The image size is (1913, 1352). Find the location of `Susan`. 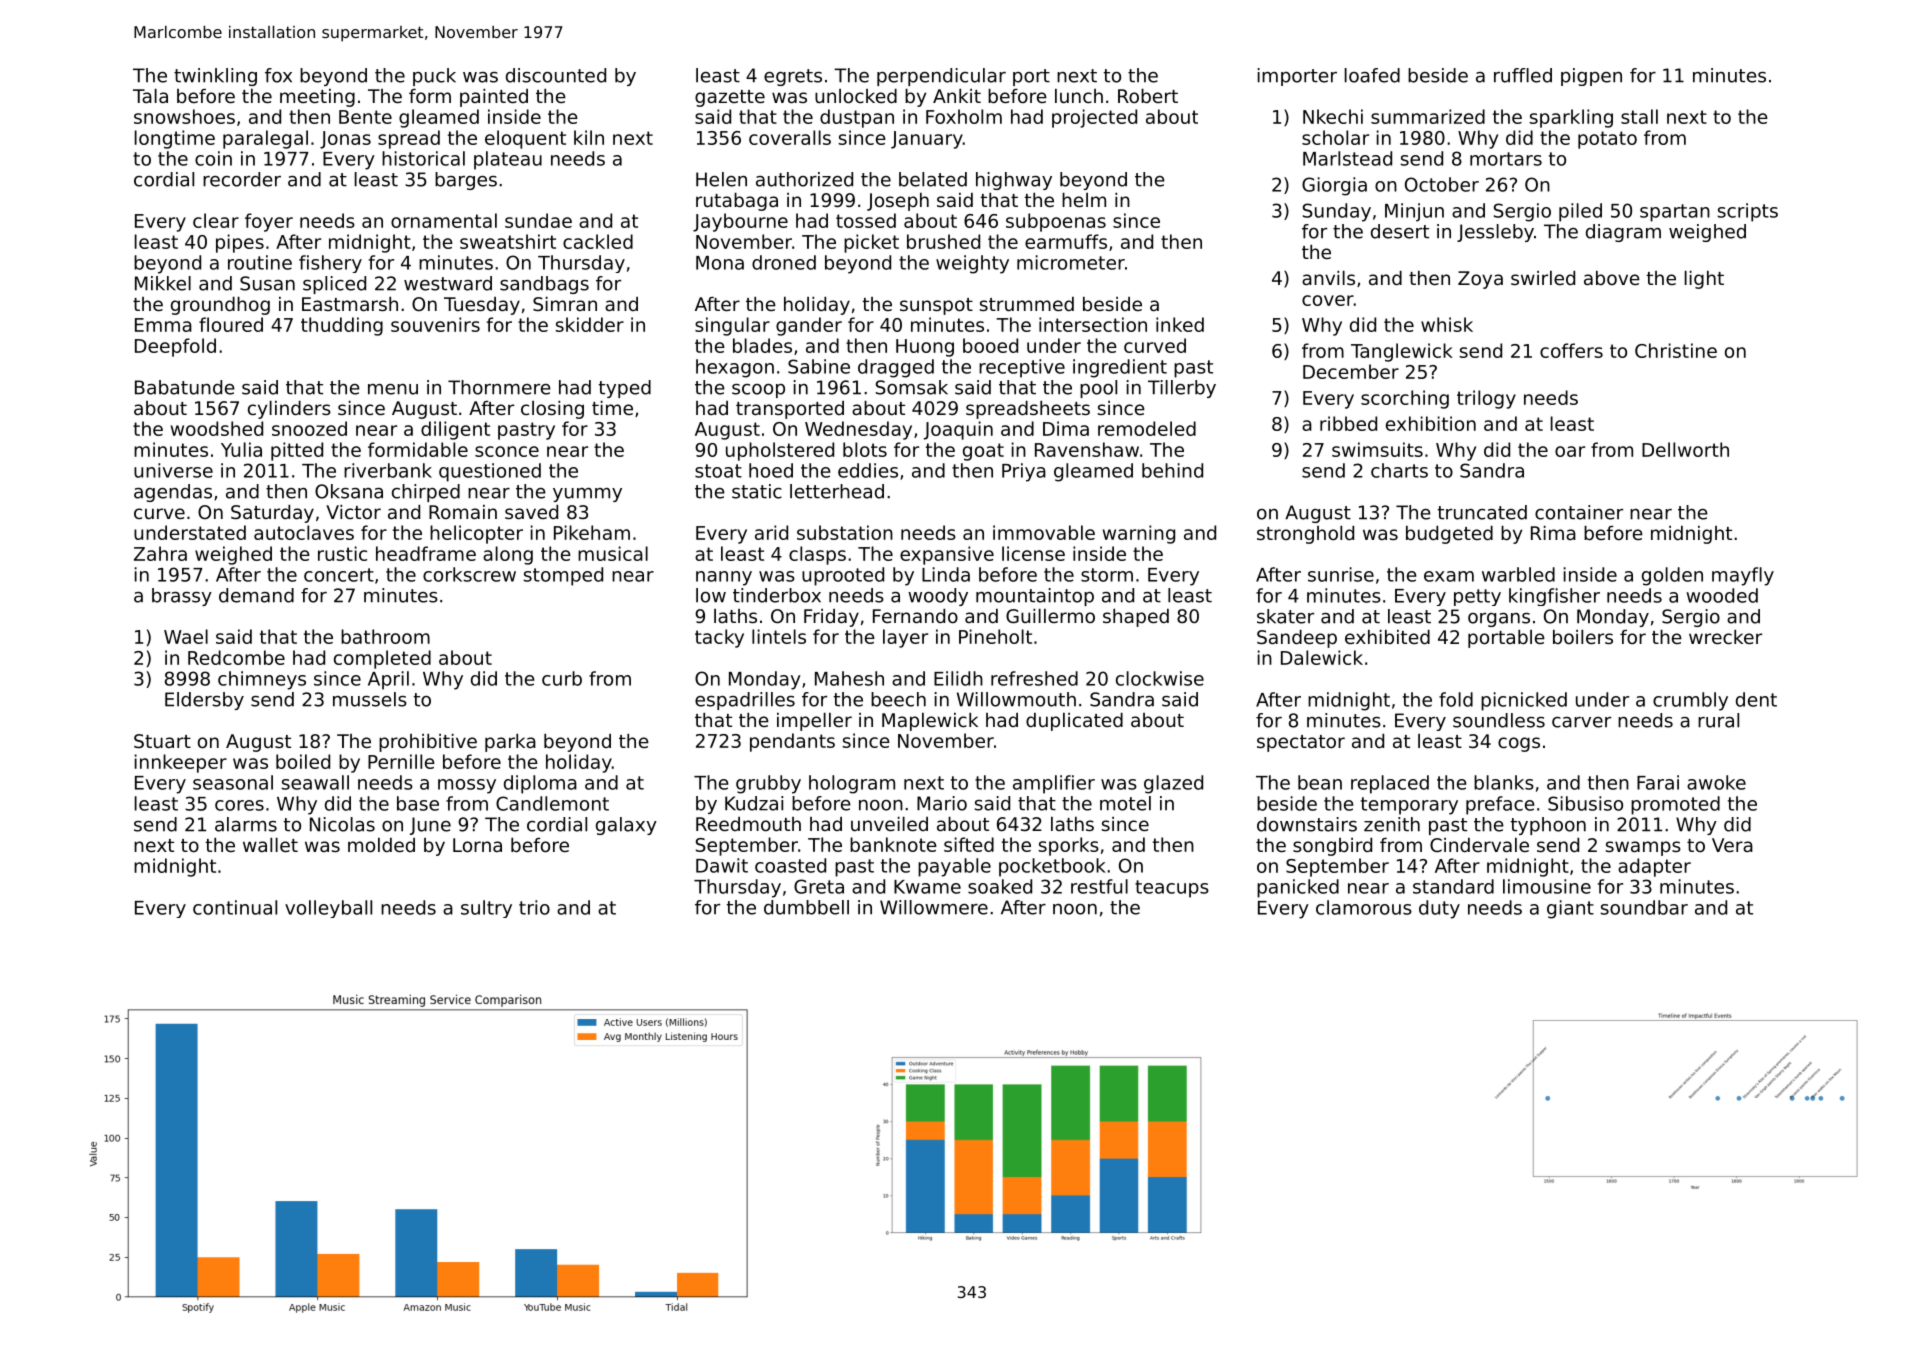

Susan is located at coordinates (267, 283).
